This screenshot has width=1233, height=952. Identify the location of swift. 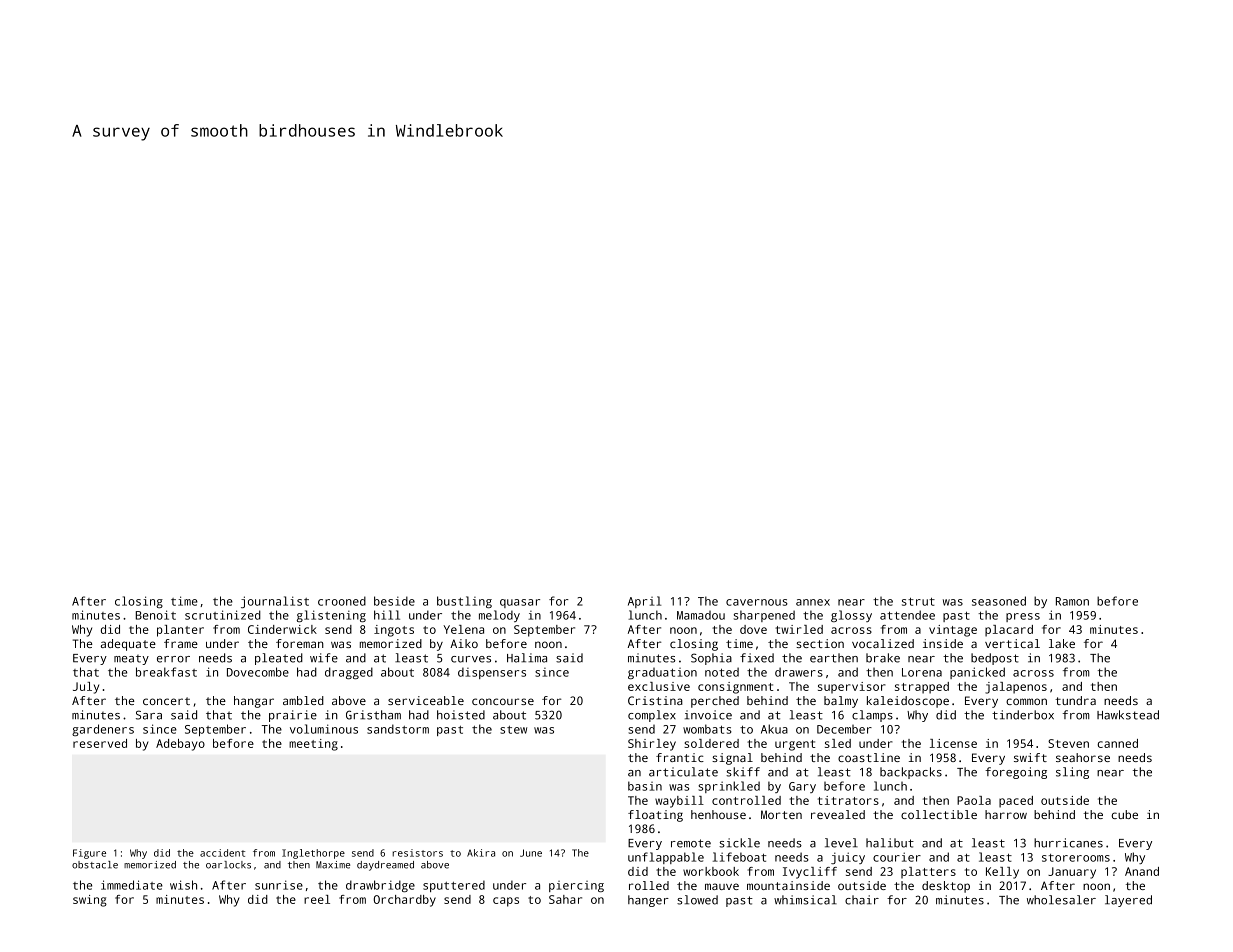
(1030, 757).
